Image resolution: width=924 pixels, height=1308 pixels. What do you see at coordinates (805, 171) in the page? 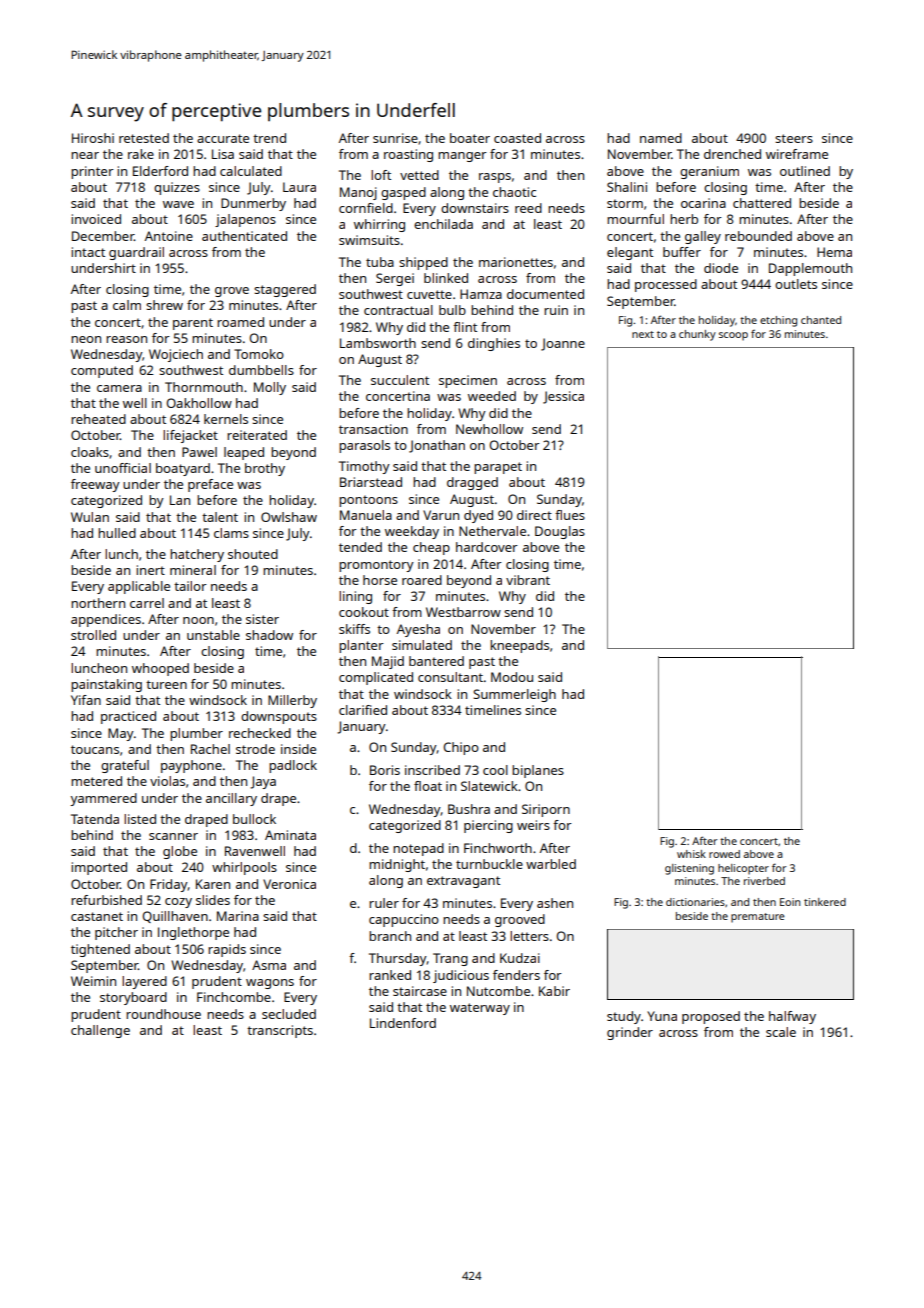
I see `outlined` at bounding box center [805, 171].
